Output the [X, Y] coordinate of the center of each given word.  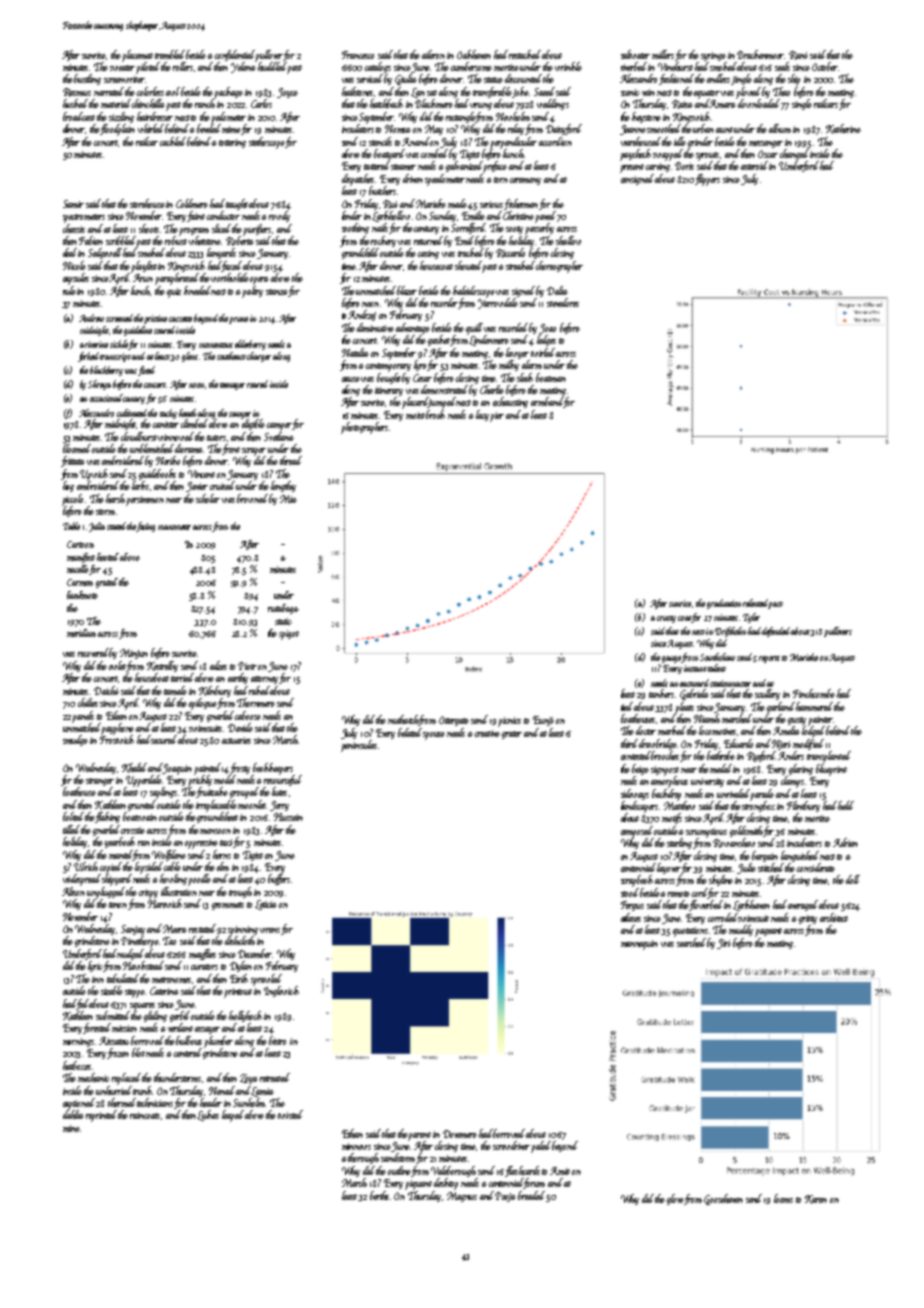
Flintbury [803, 806]
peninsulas [359, 746]
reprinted [101, 1116]
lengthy [283, 486]
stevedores [563, 302]
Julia [97, 527]
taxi [227, 843]
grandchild [360, 253]
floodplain [117, 130]
